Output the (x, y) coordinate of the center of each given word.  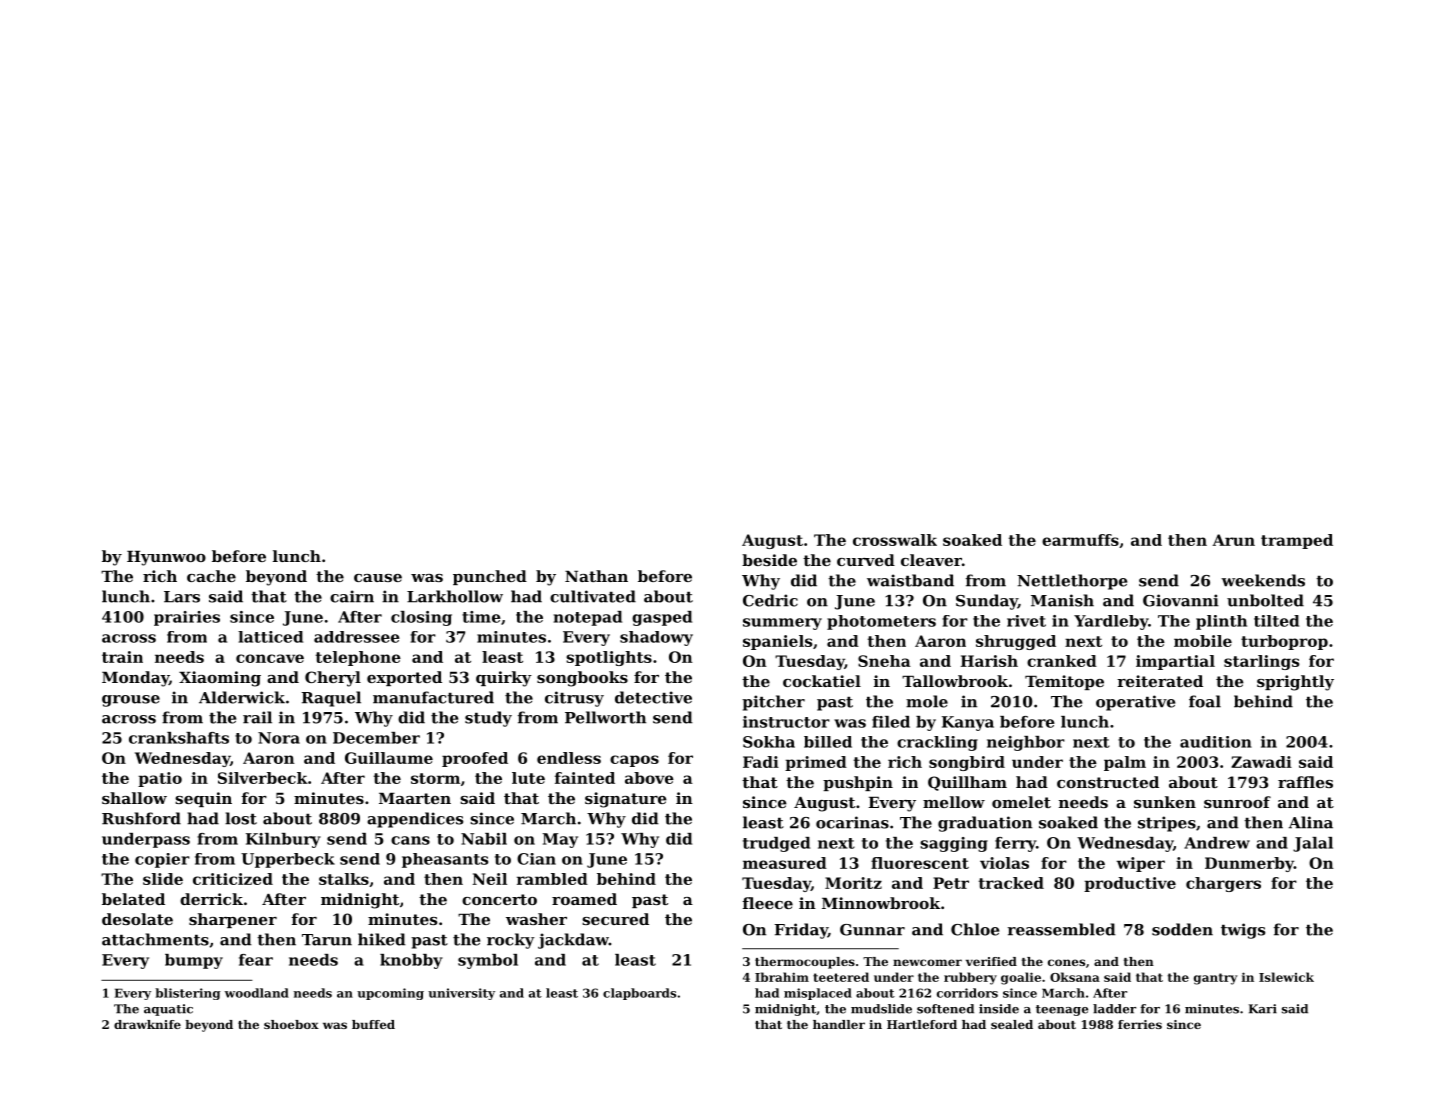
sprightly (1295, 683)
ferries (1140, 1024)
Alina (1311, 822)
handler (839, 1024)
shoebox (291, 1024)
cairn (352, 596)
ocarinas (852, 822)
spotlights (609, 658)
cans (410, 840)
